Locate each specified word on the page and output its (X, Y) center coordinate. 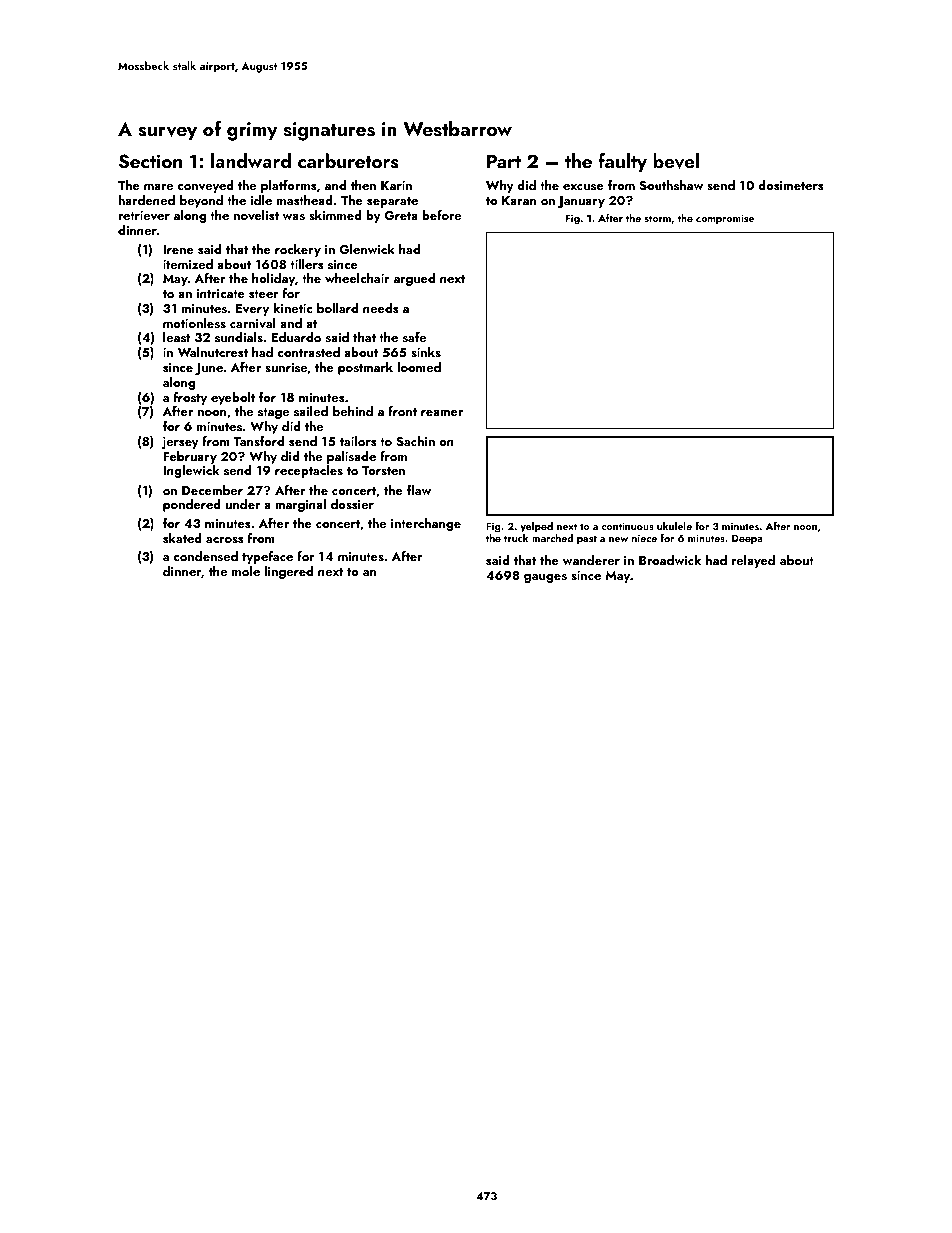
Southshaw (671, 185)
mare (158, 187)
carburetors (348, 161)
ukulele (674, 526)
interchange (426, 524)
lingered (288, 572)
